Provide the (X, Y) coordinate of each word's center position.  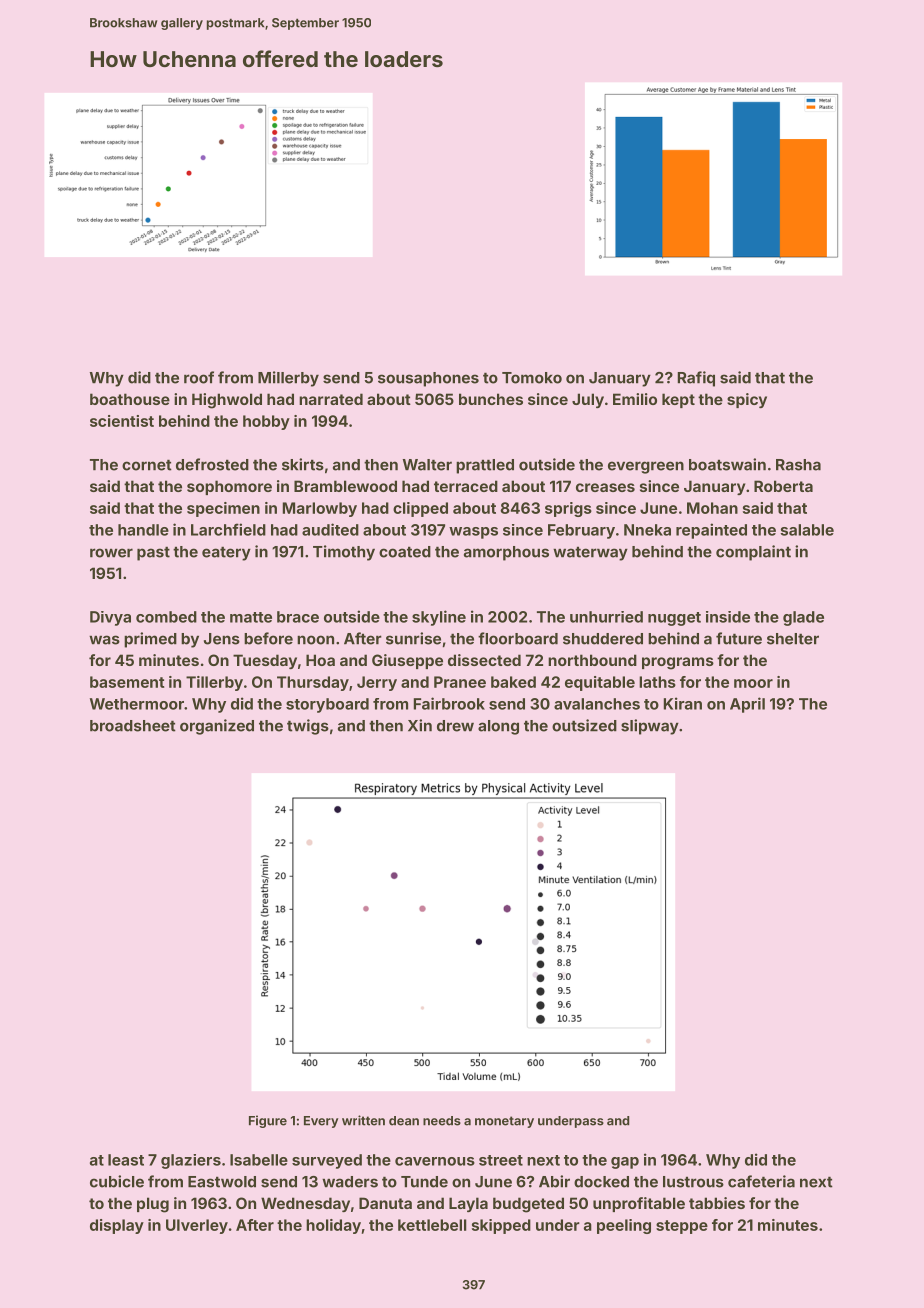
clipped (420, 509)
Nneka (647, 530)
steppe (682, 1227)
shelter (793, 639)
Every (321, 1122)
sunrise (413, 638)
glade (803, 618)
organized (217, 727)
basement (127, 682)
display (117, 1226)
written (363, 1120)
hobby (266, 422)
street (501, 1160)
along (498, 727)
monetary (504, 1122)
